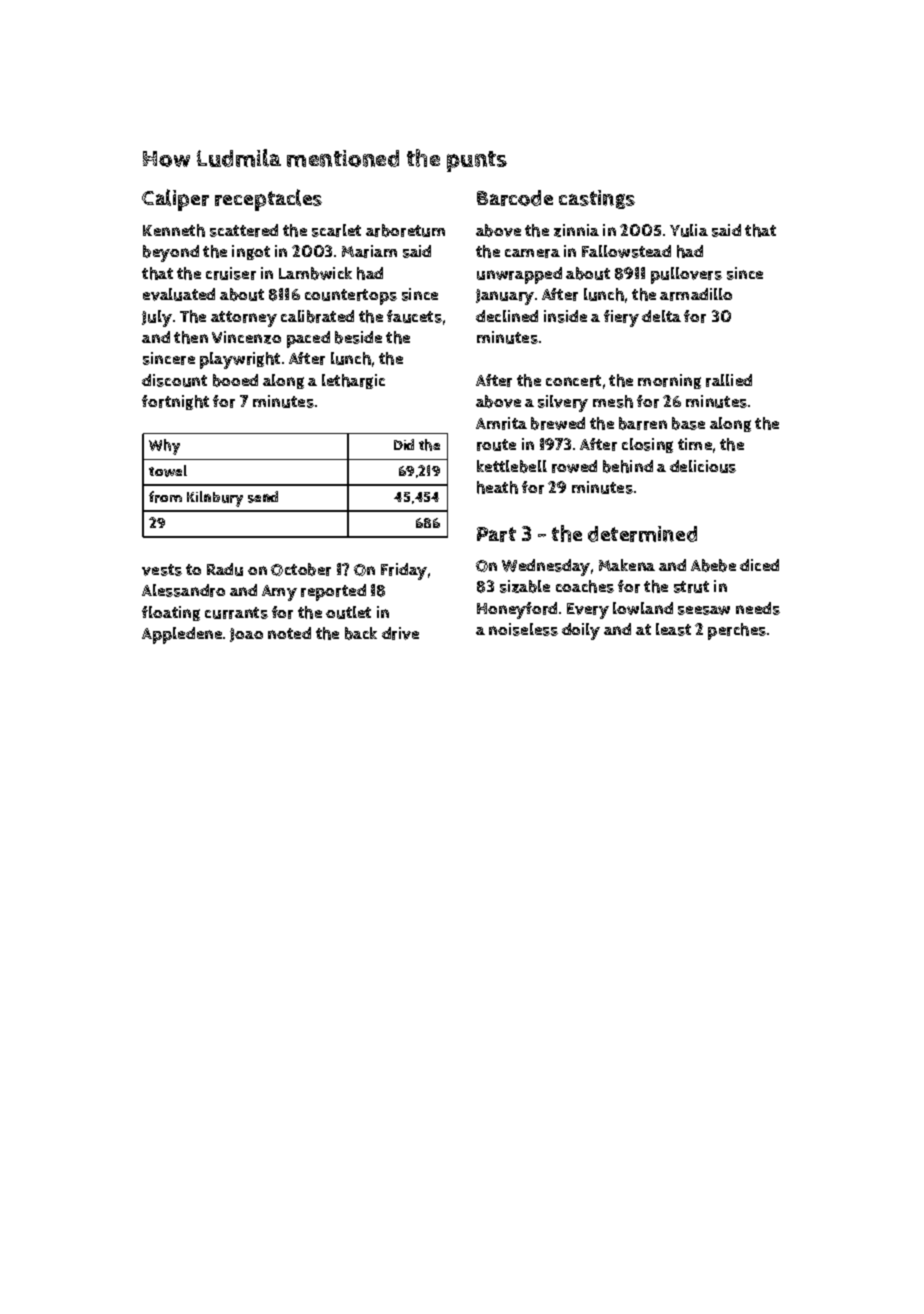 Image resolution: width=924 pixels, height=1314 pixels. I want to click on Why, so click(164, 447).
